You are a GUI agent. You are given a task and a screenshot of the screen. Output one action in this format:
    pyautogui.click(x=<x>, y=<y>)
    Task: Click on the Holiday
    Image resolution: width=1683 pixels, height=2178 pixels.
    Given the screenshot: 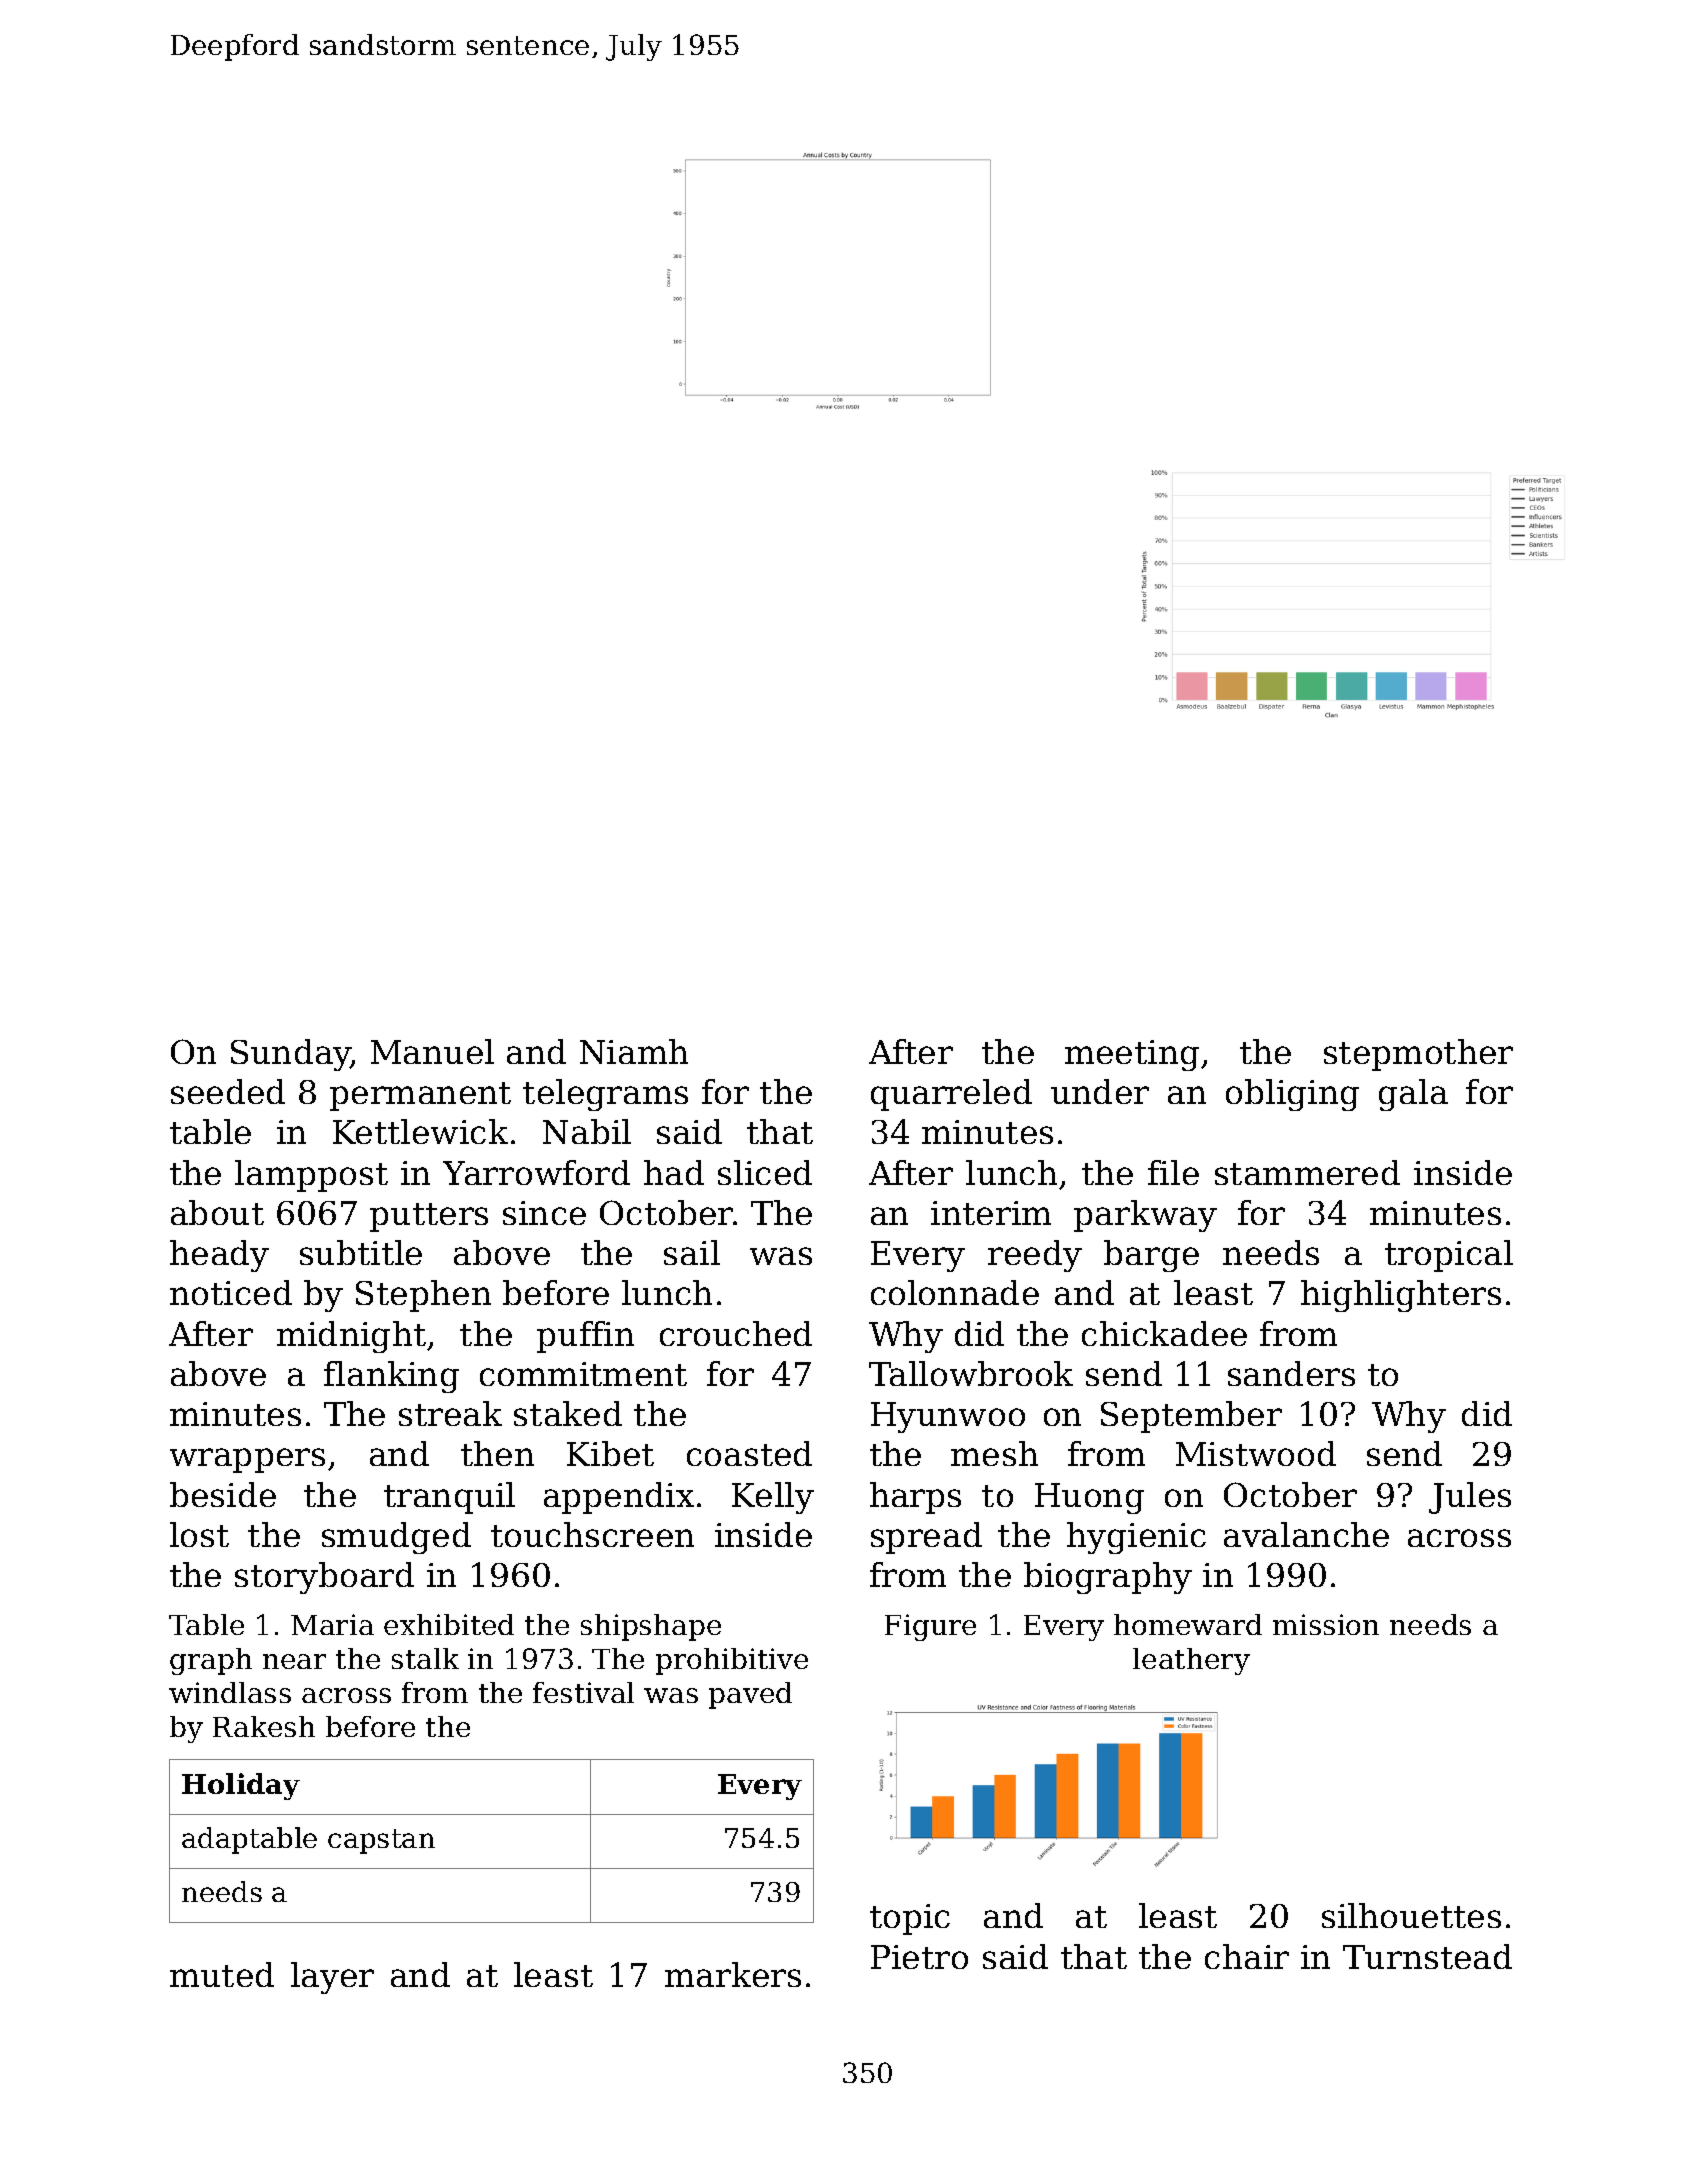 What is the action you would take?
    pyautogui.click(x=241, y=1786)
